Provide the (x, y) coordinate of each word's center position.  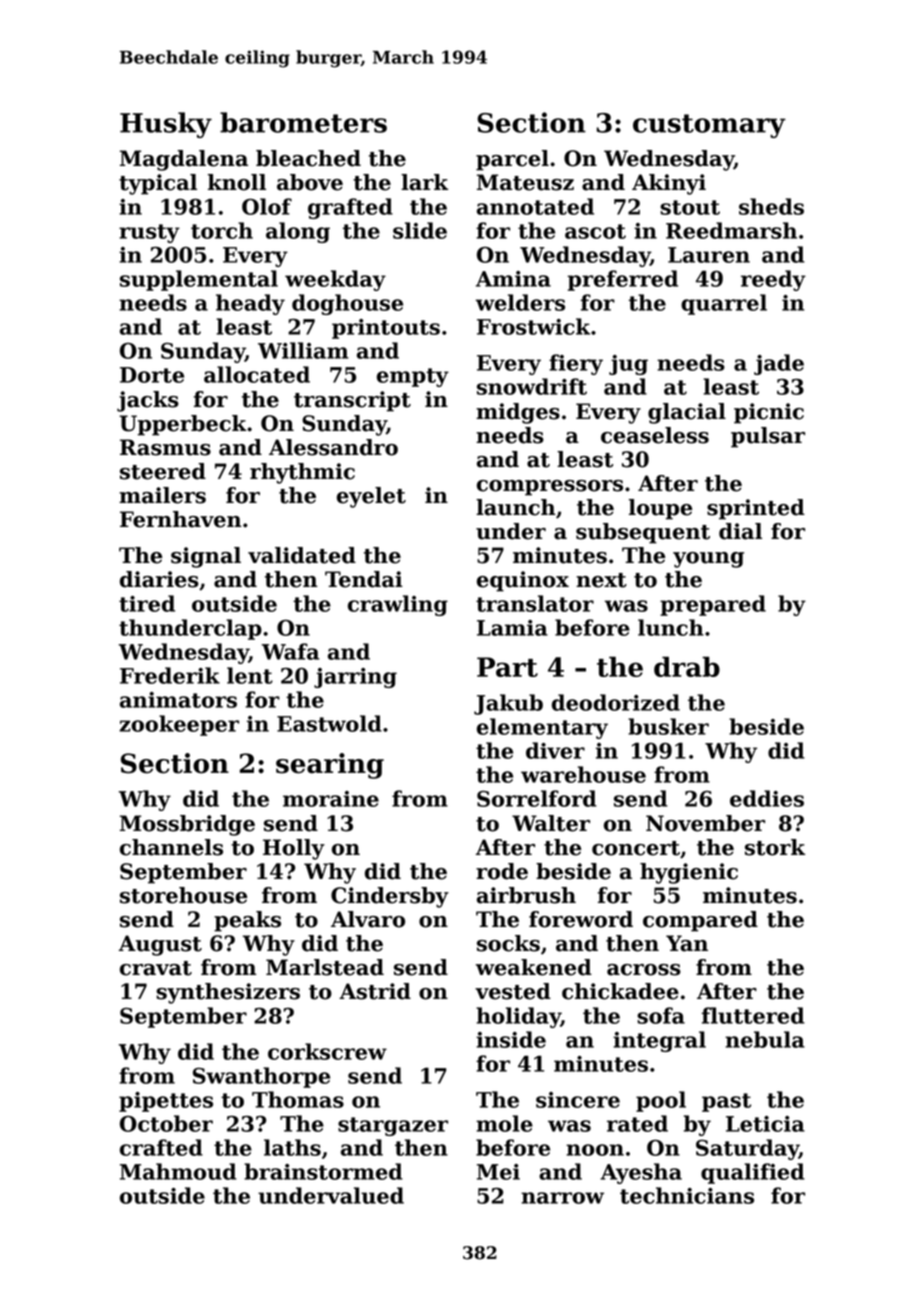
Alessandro (333, 447)
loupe (660, 509)
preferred (623, 280)
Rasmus (165, 447)
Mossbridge (187, 825)
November (705, 823)
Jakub (508, 704)
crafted (161, 1147)
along (298, 232)
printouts (386, 329)
